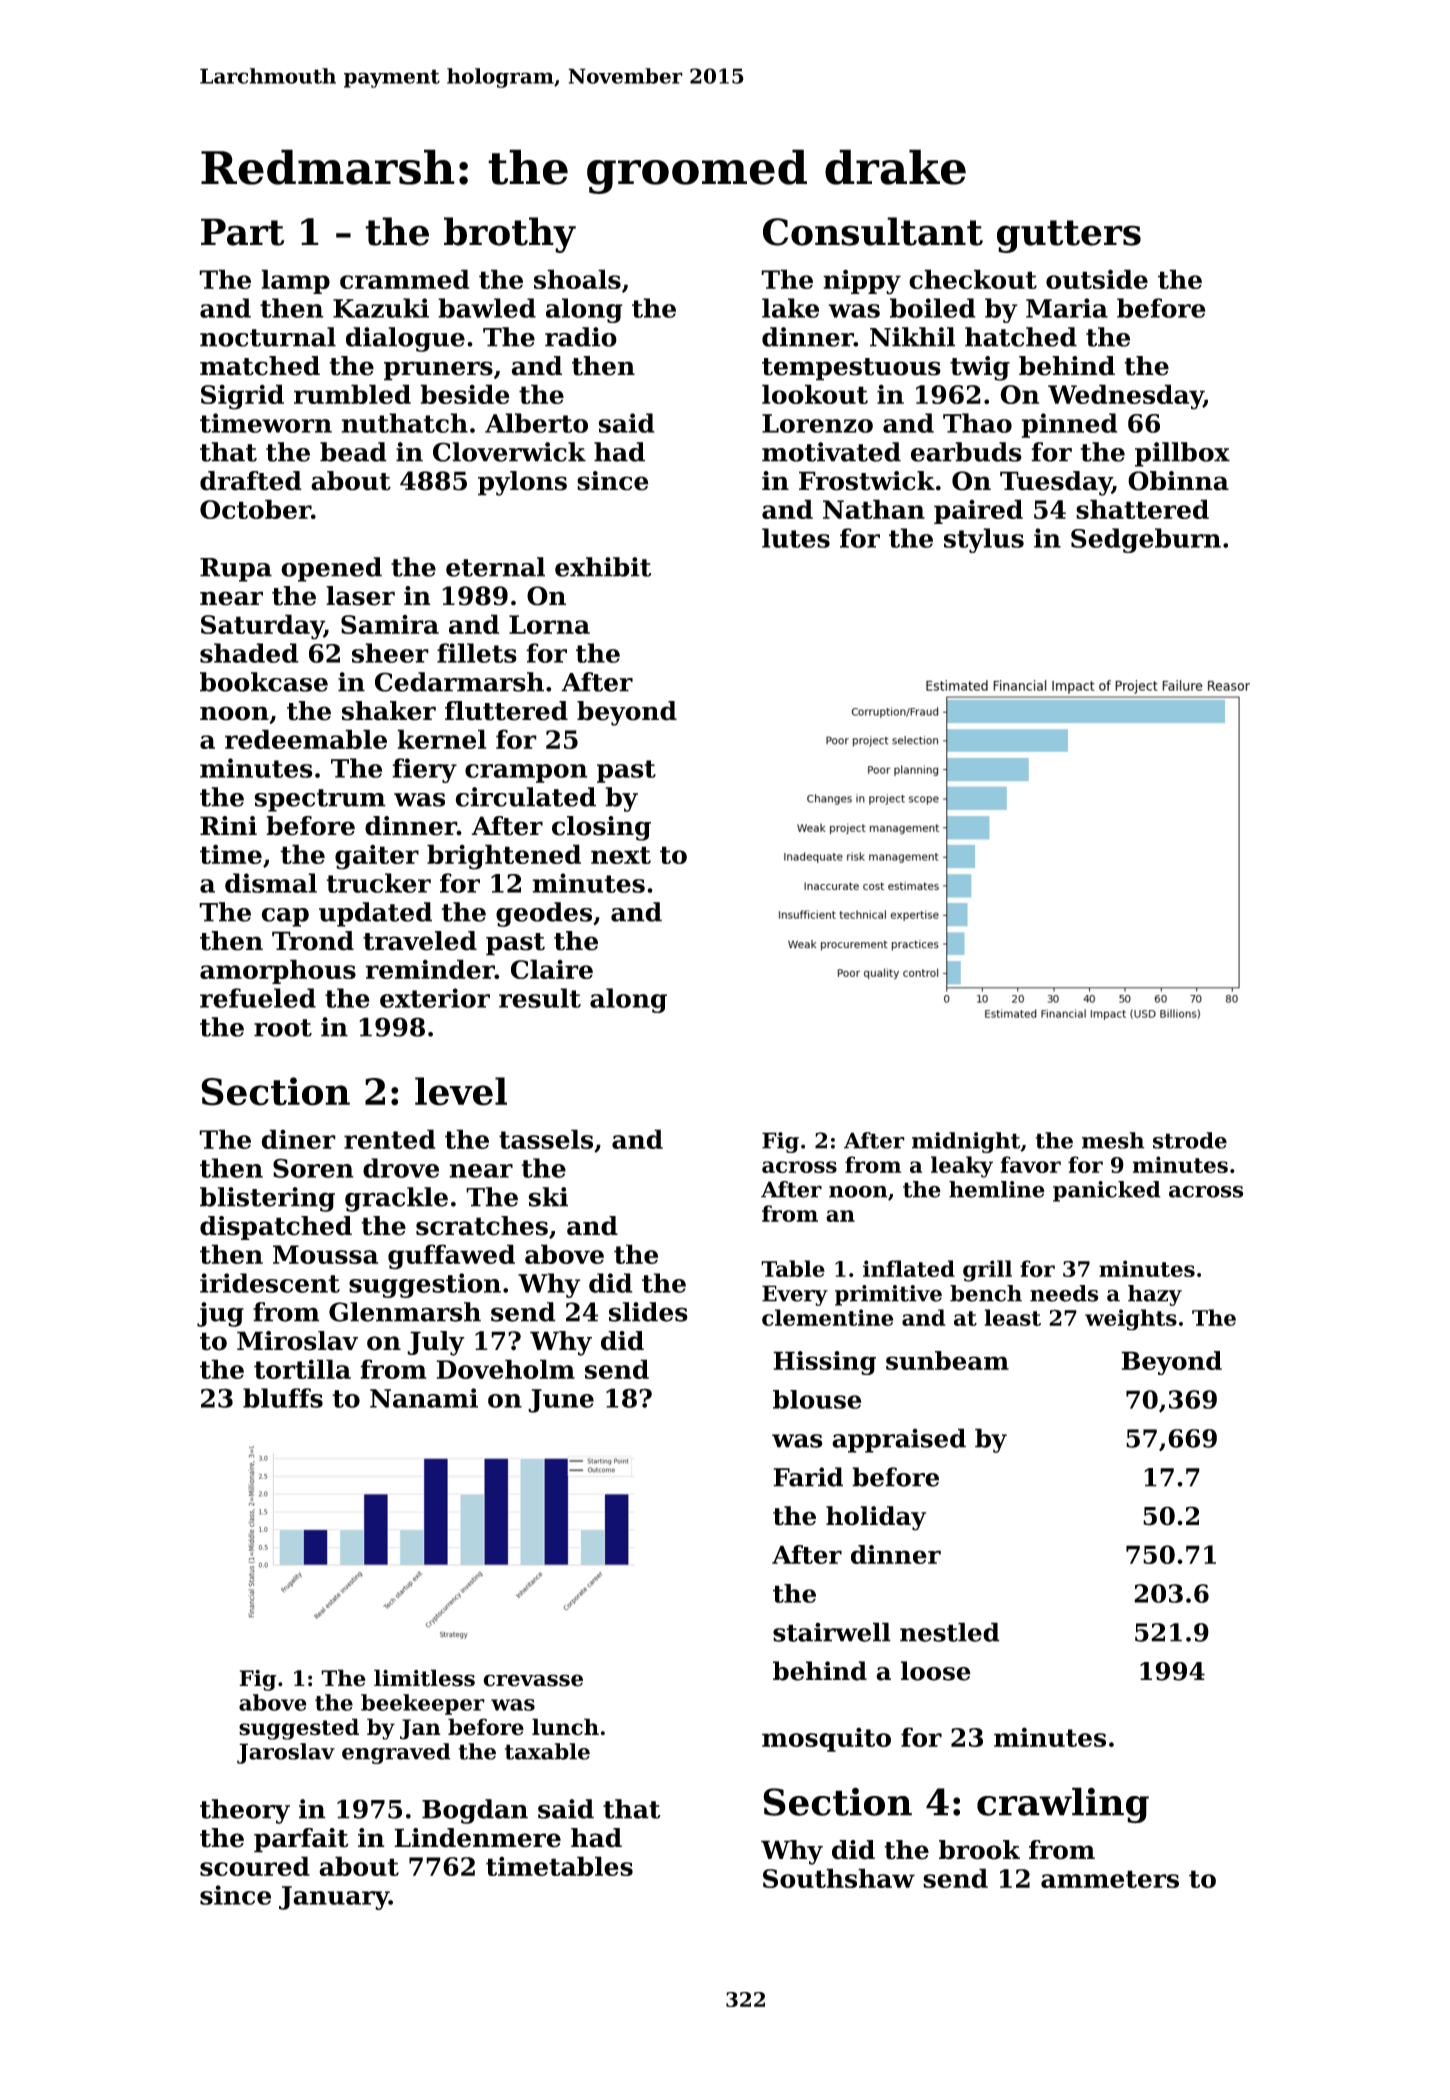 Image resolution: width=1450 pixels, height=2100 pixels. I want to click on jug, so click(220, 1314).
